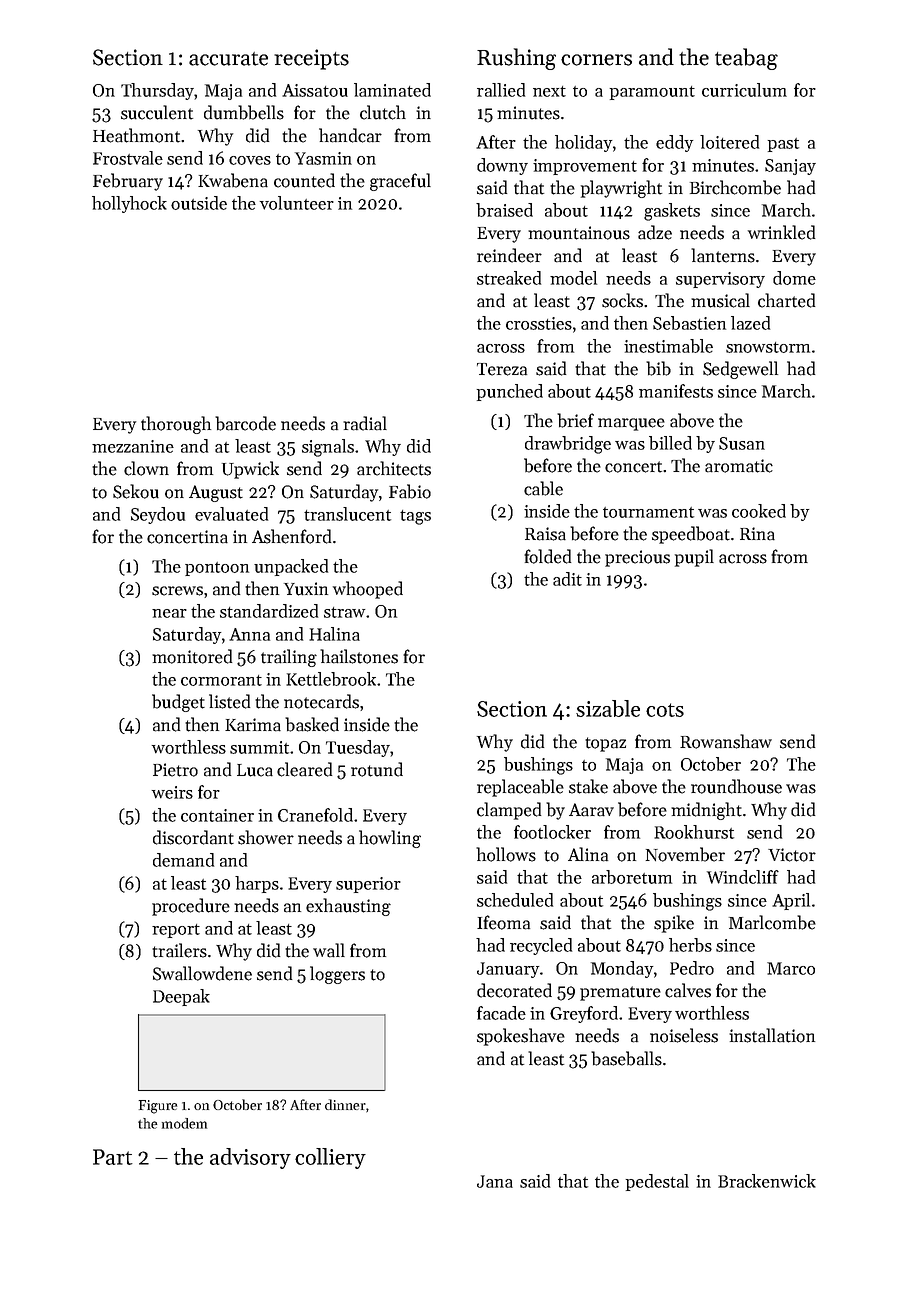 This image has width=908, height=1316. What do you see at coordinates (368, 885) in the image?
I see `superior` at bounding box center [368, 885].
